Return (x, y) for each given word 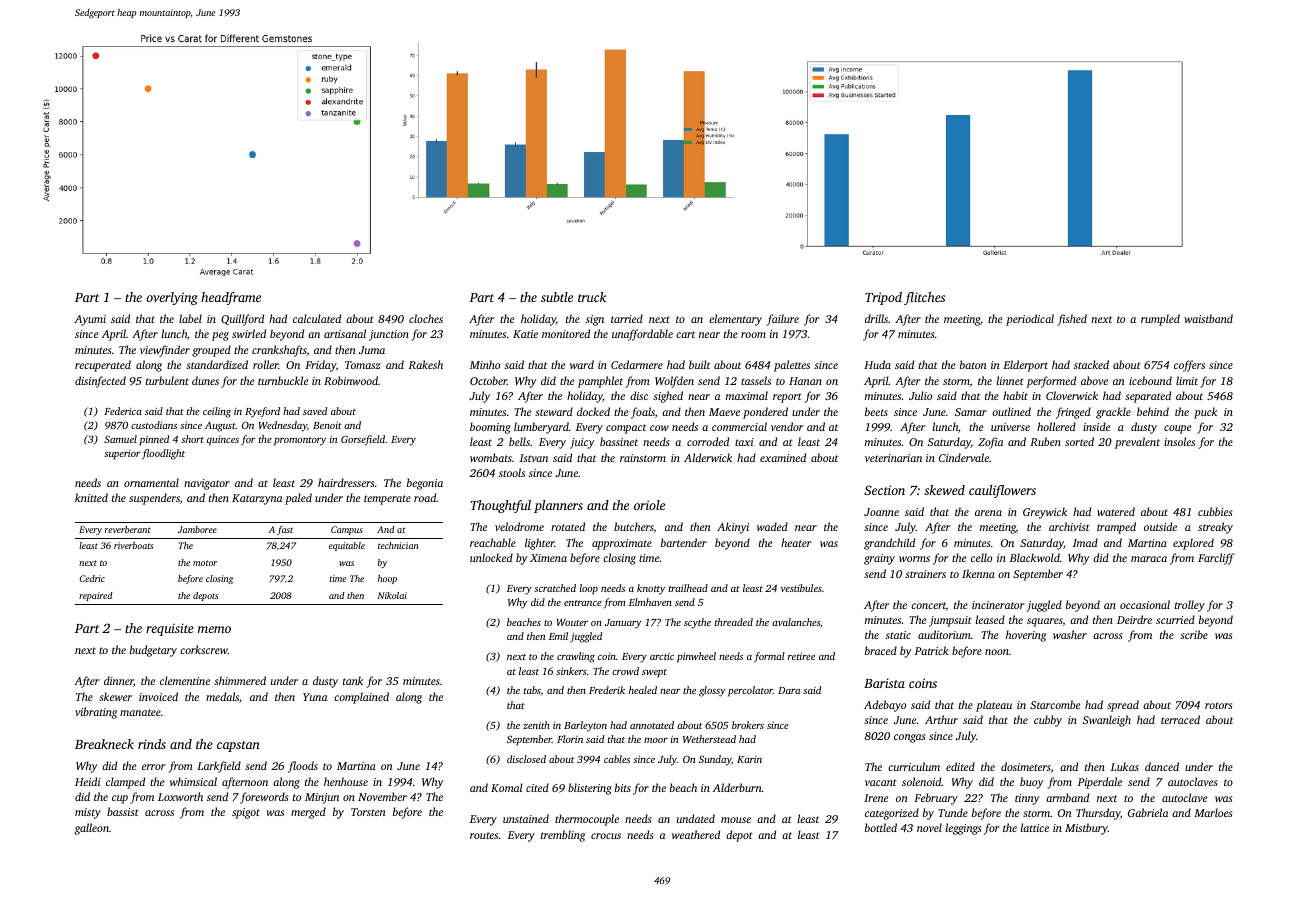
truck (592, 297)
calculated (317, 318)
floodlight (163, 454)
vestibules (801, 588)
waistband (1208, 318)
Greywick (1045, 513)
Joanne (881, 512)
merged (308, 813)
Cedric (92, 578)
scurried (1175, 619)
